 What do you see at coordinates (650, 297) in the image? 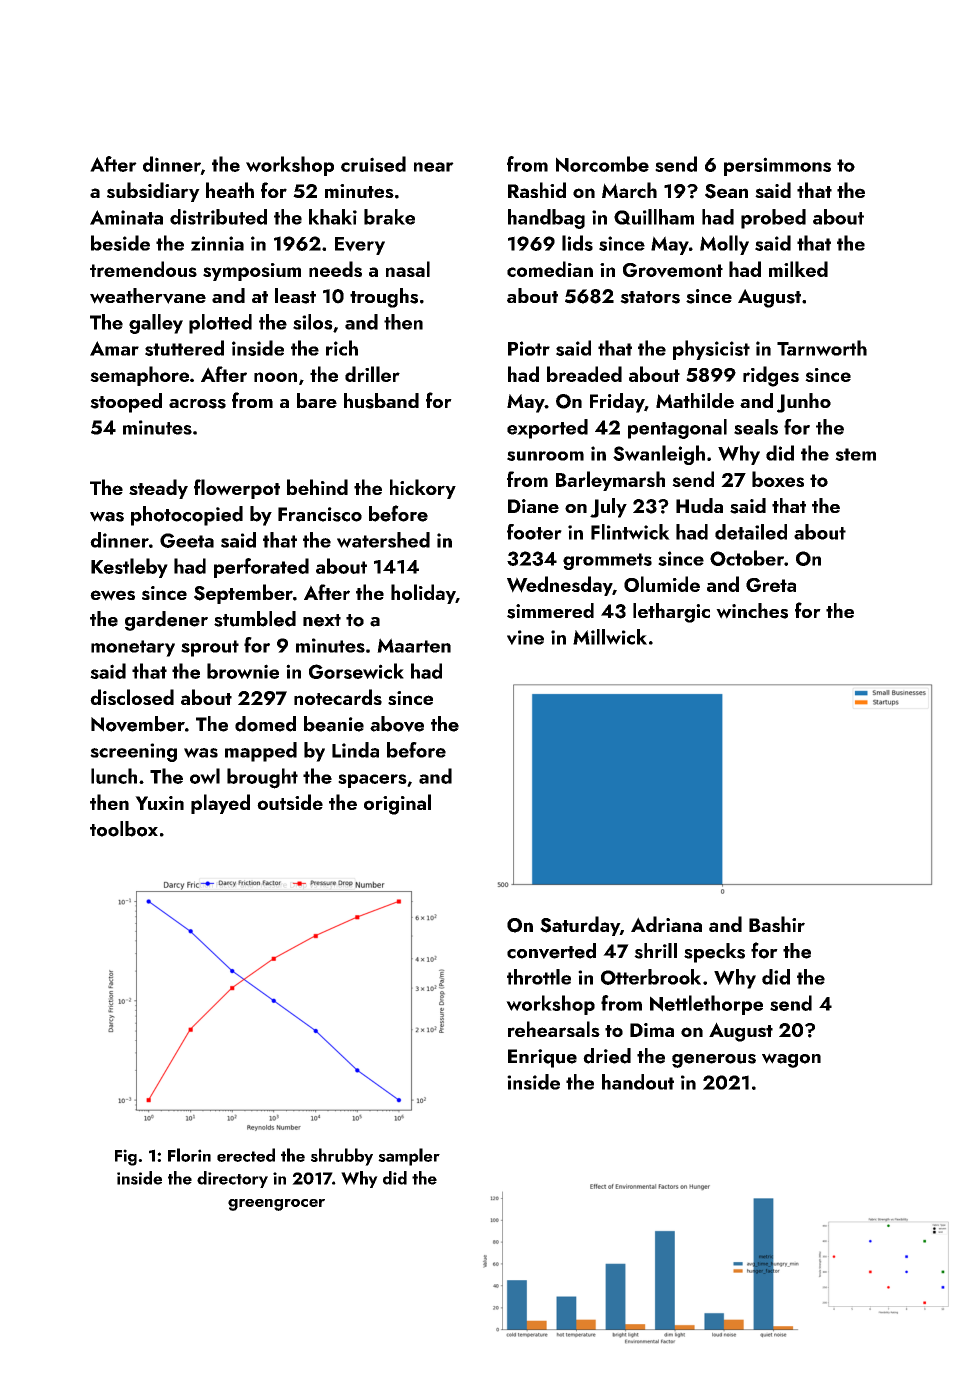
I see `stators` at bounding box center [650, 297].
